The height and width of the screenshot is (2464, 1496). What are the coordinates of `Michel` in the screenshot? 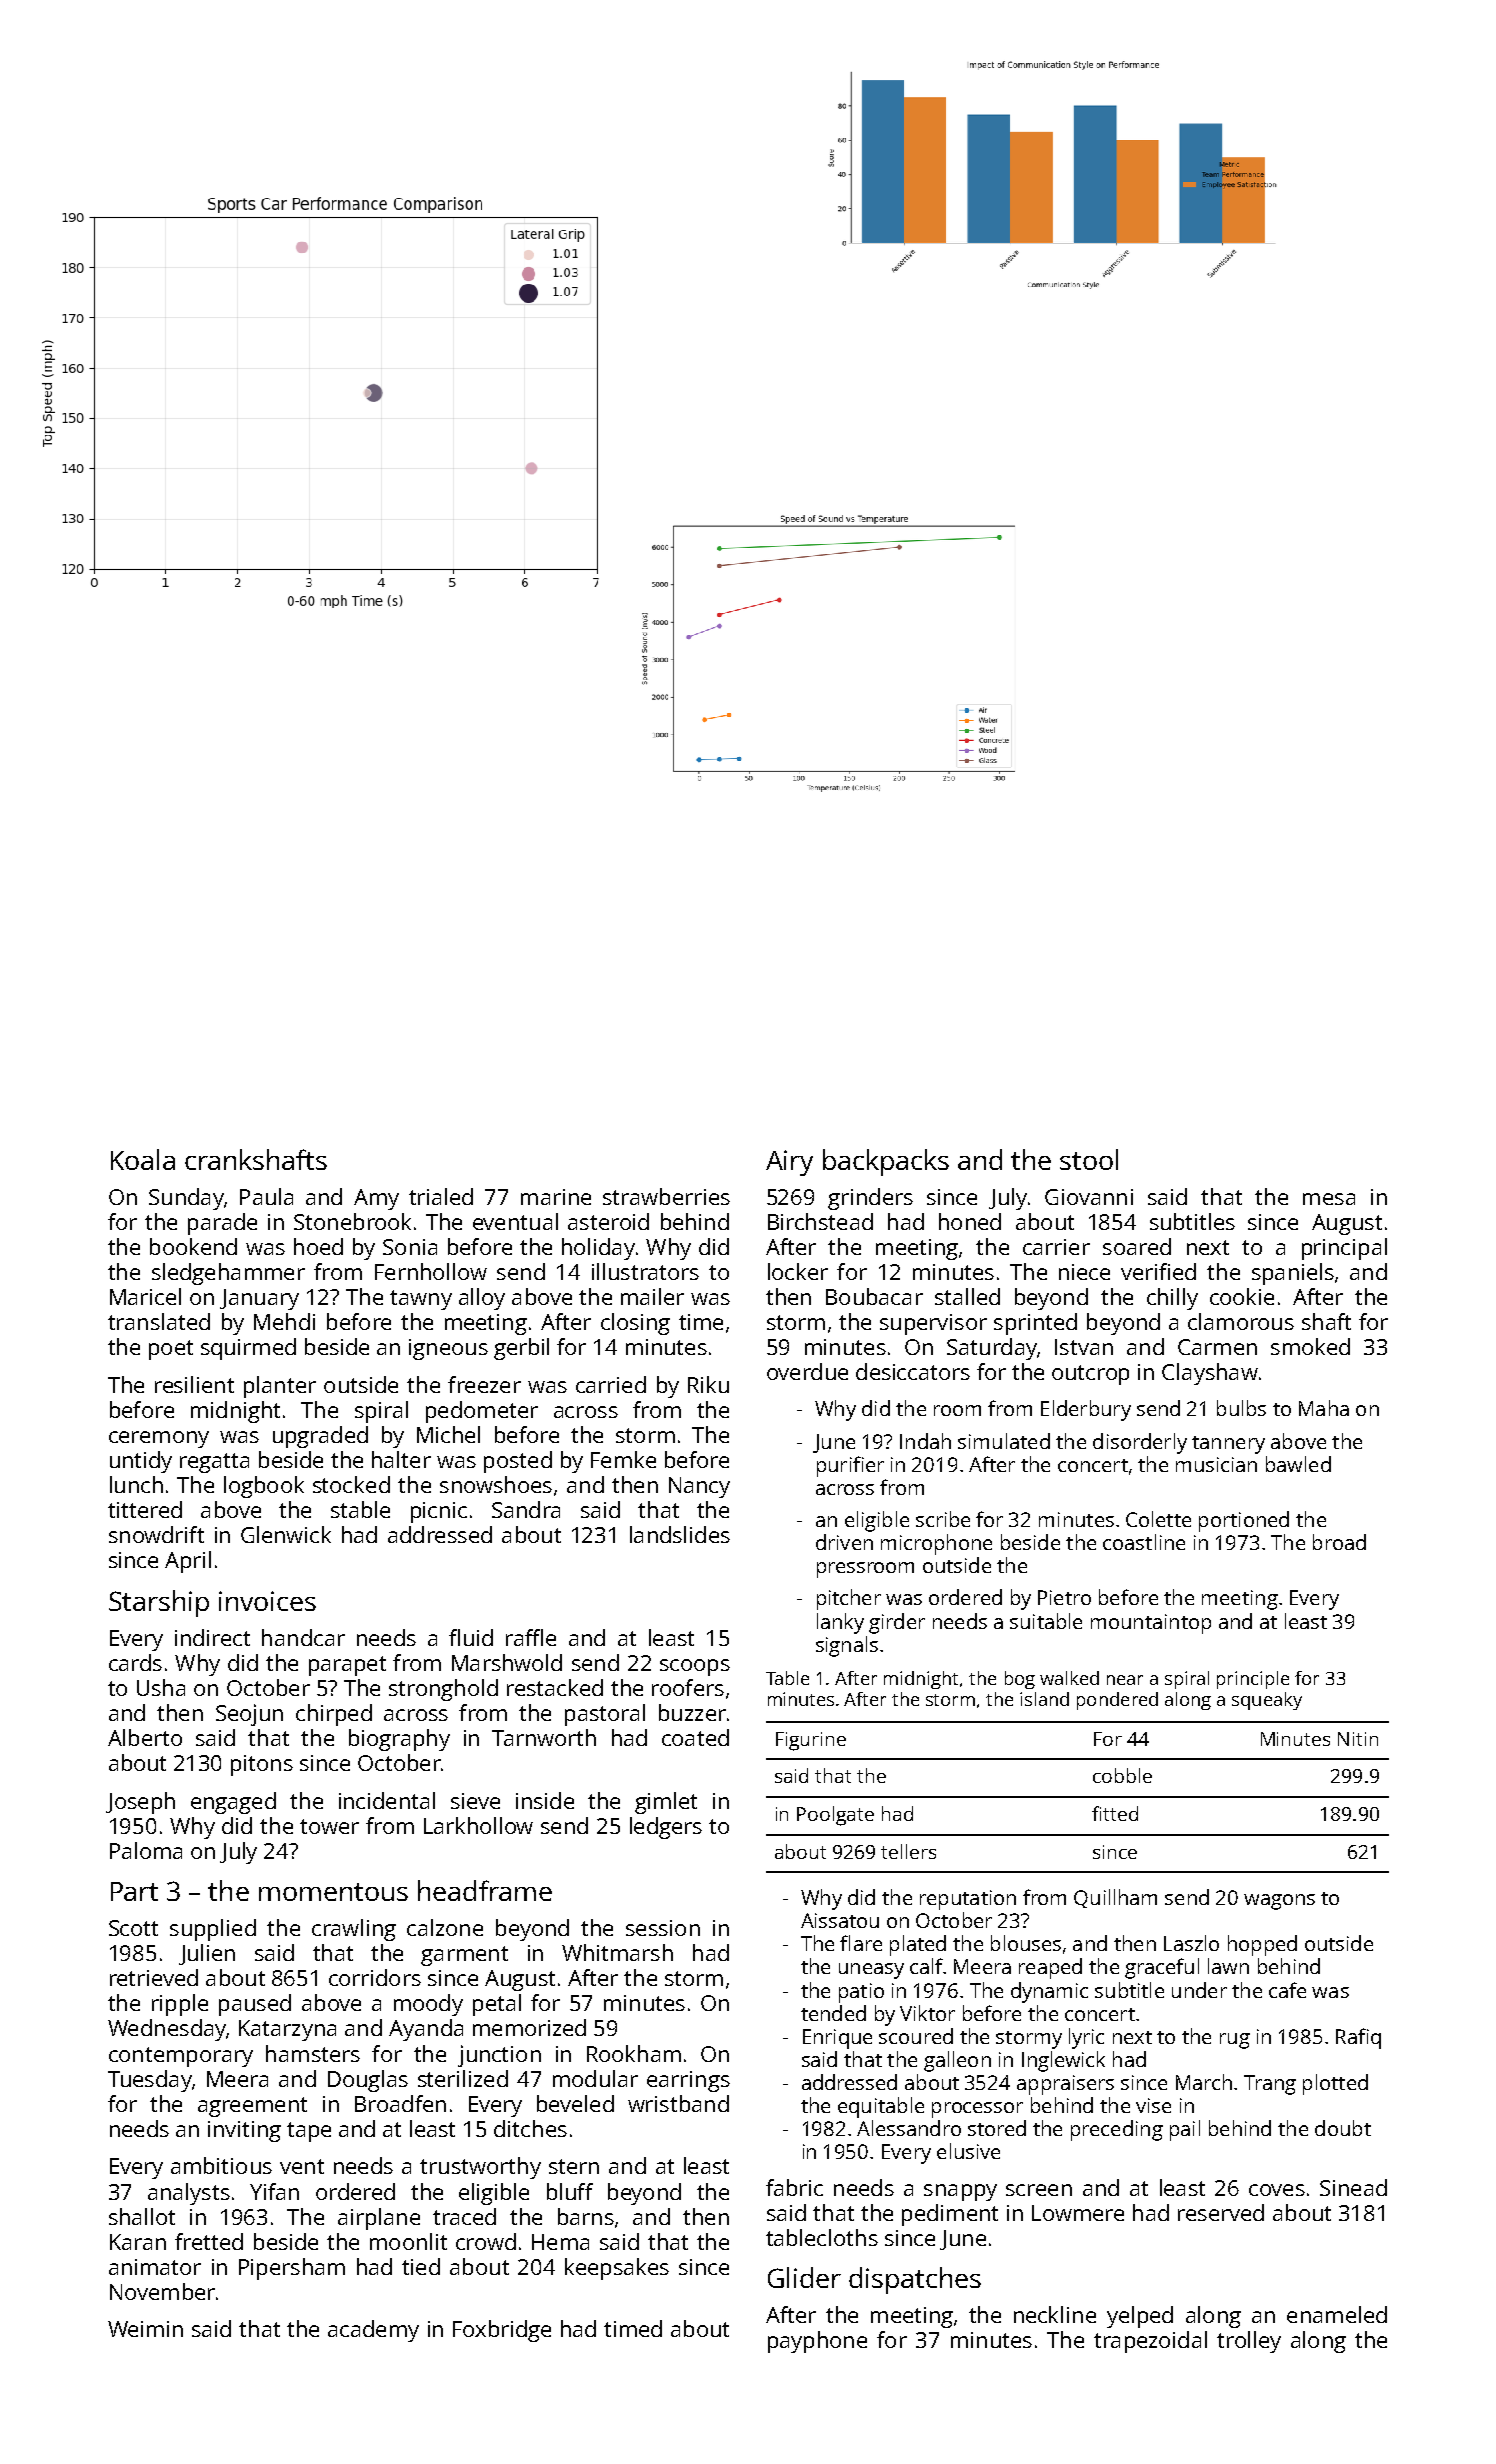 It's located at (448, 1434).
